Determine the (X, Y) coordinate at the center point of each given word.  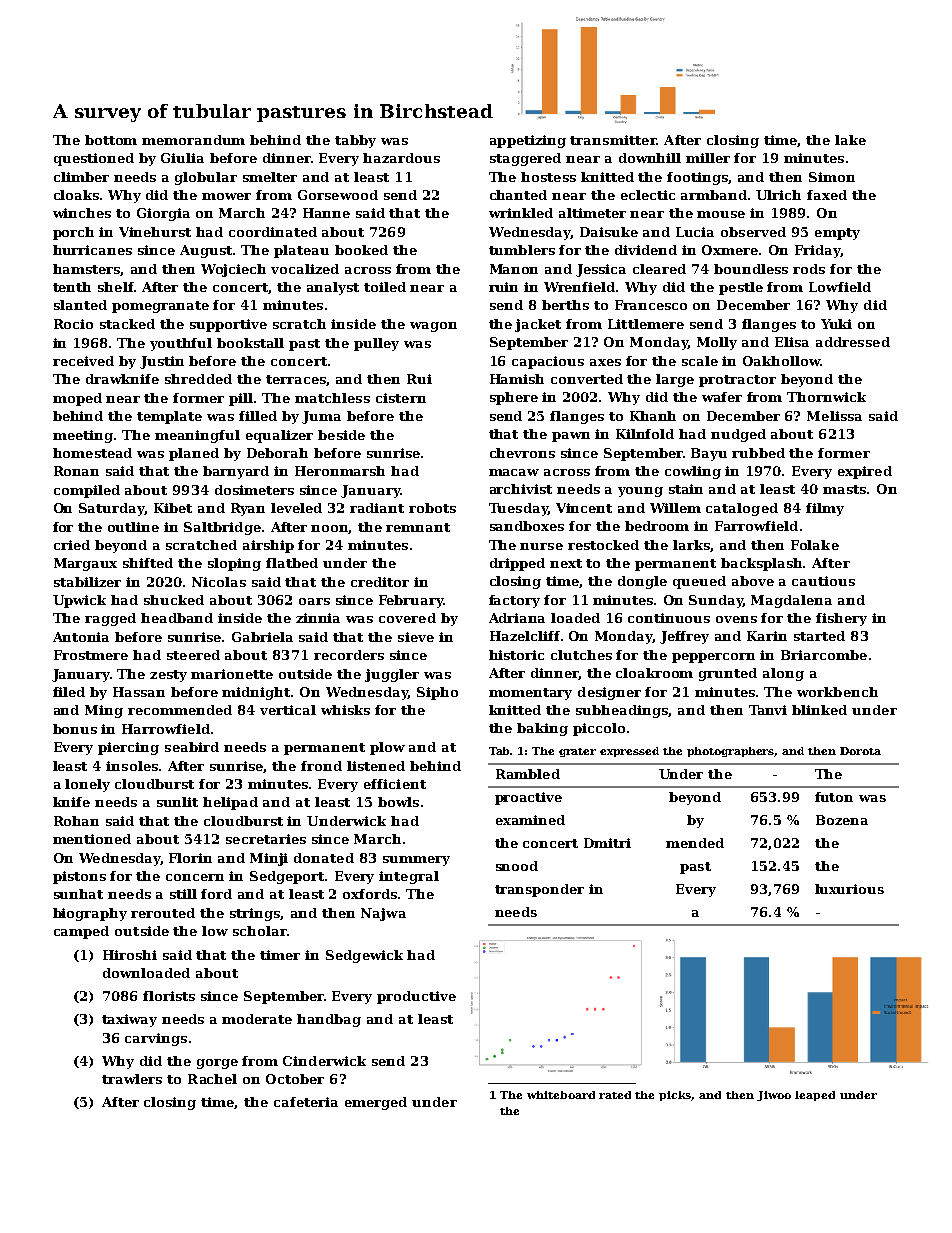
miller (708, 158)
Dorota (860, 751)
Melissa (834, 416)
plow (387, 748)
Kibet (173, 508)
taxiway (129, 1020)
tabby (355, 141)
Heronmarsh (340, 471)
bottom (111, 140)
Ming (104, 711)
